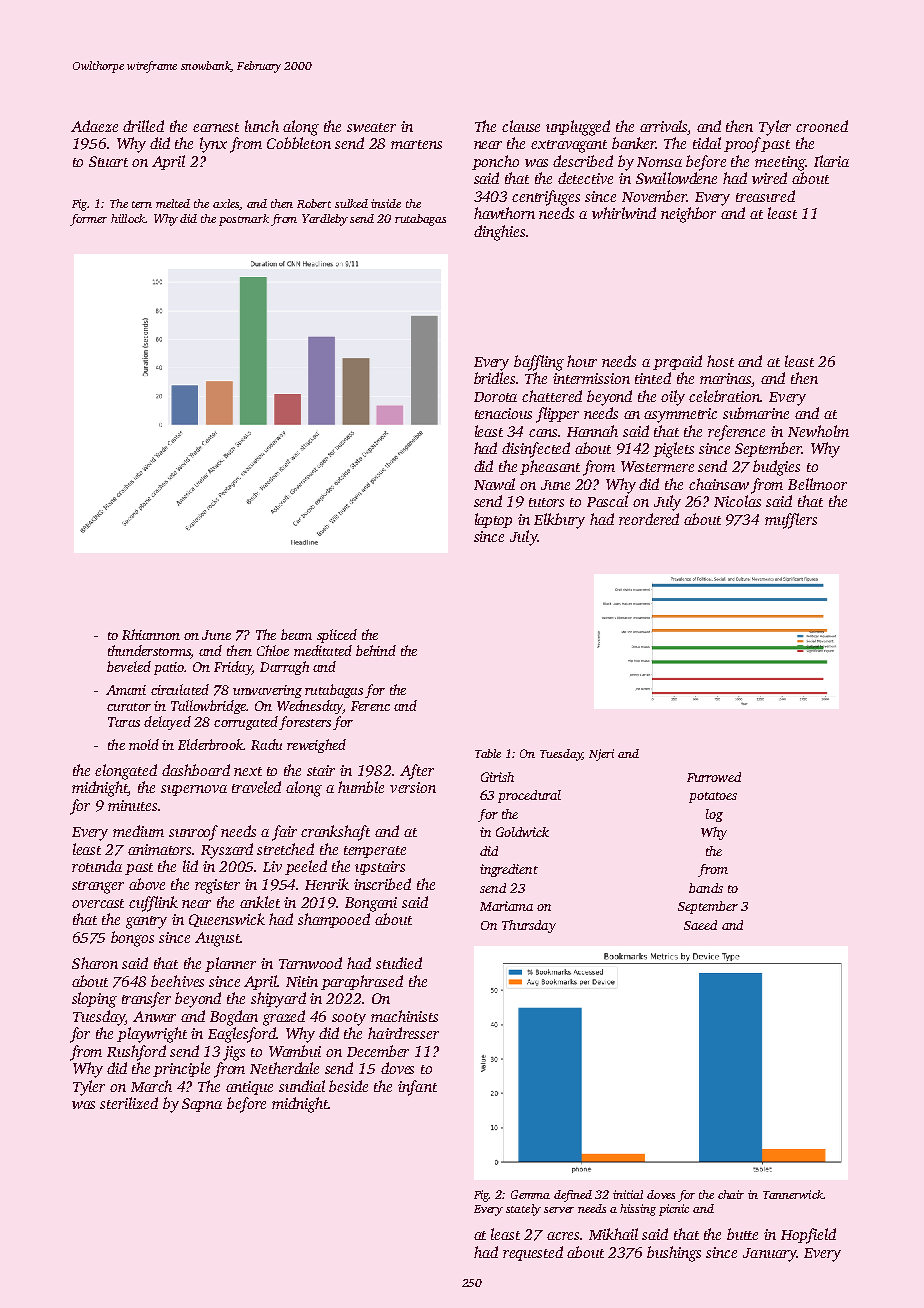 The width and height of the image is (924, 1308). I want to click on humble, so click(361, 787).
